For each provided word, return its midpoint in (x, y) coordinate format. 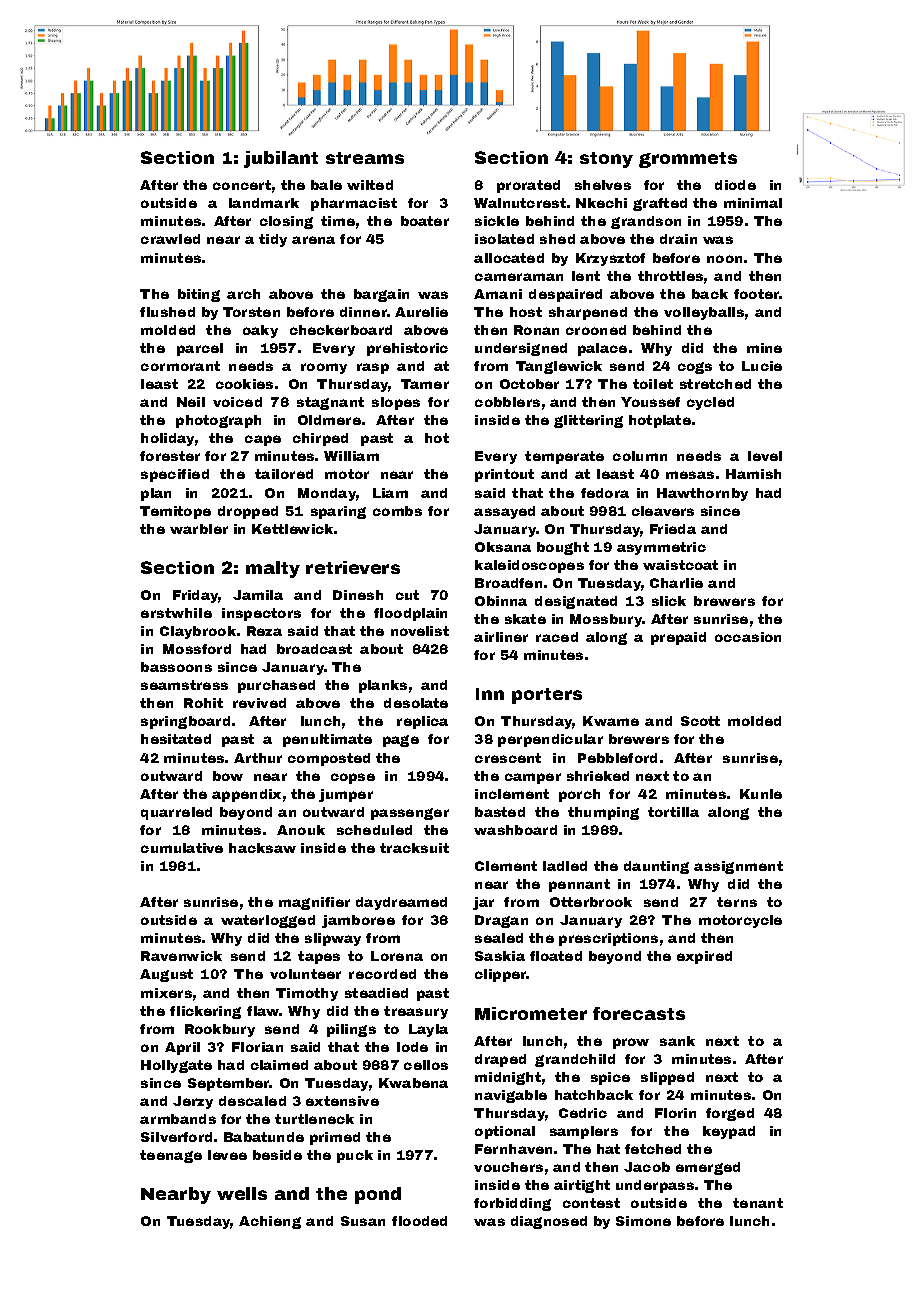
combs (397, 511)
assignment (738, 867)
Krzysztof (610, 259)
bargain (381, 295)
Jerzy (193, 1102)
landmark (264, 203)
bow (228, 776)
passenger (410, 814)
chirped (320, 439)
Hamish (753, 474)
